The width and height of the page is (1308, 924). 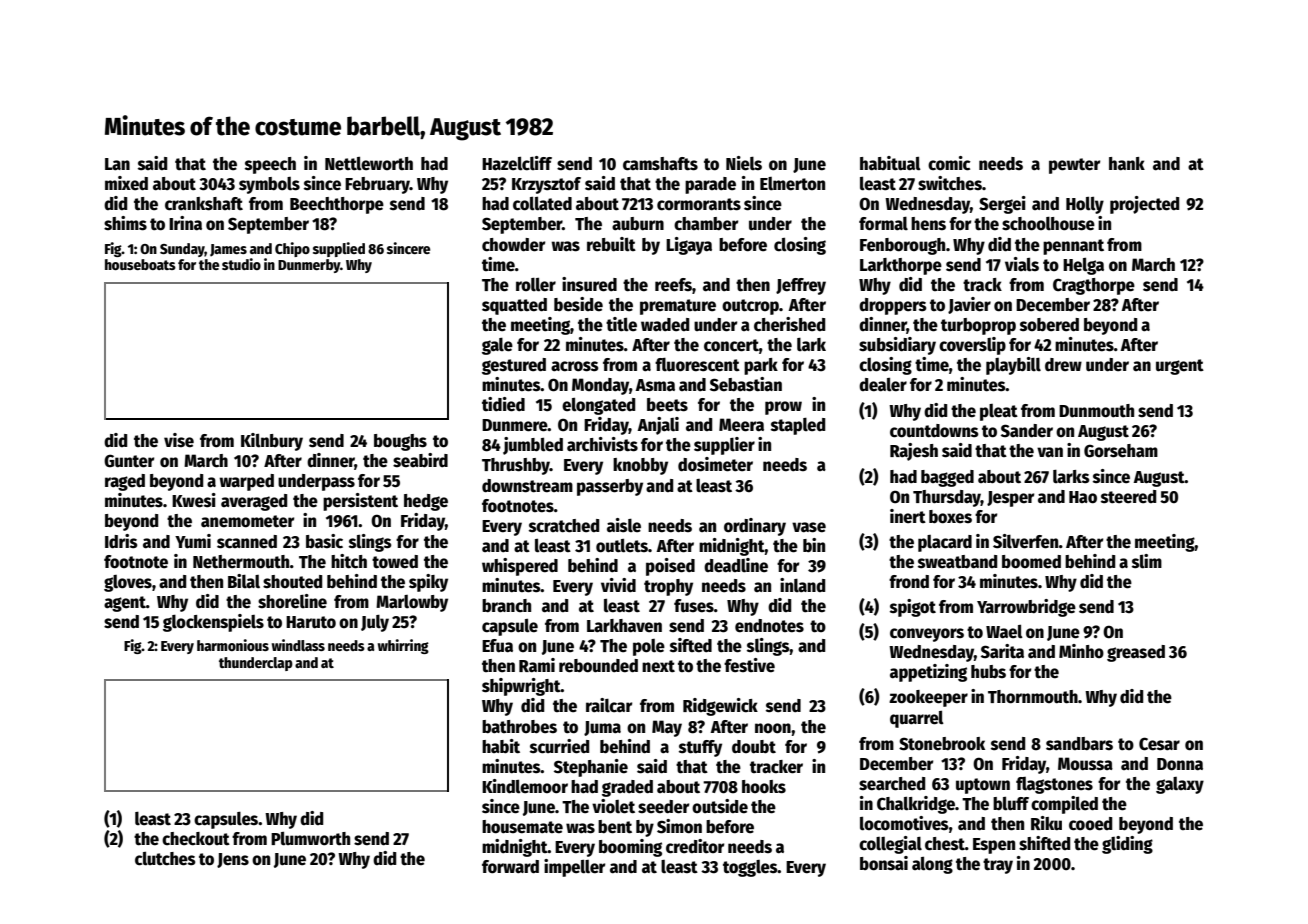 What do you see at coordinates (1144, 205) in the page?
I see `projected` at bounding box center [1144, 205].
